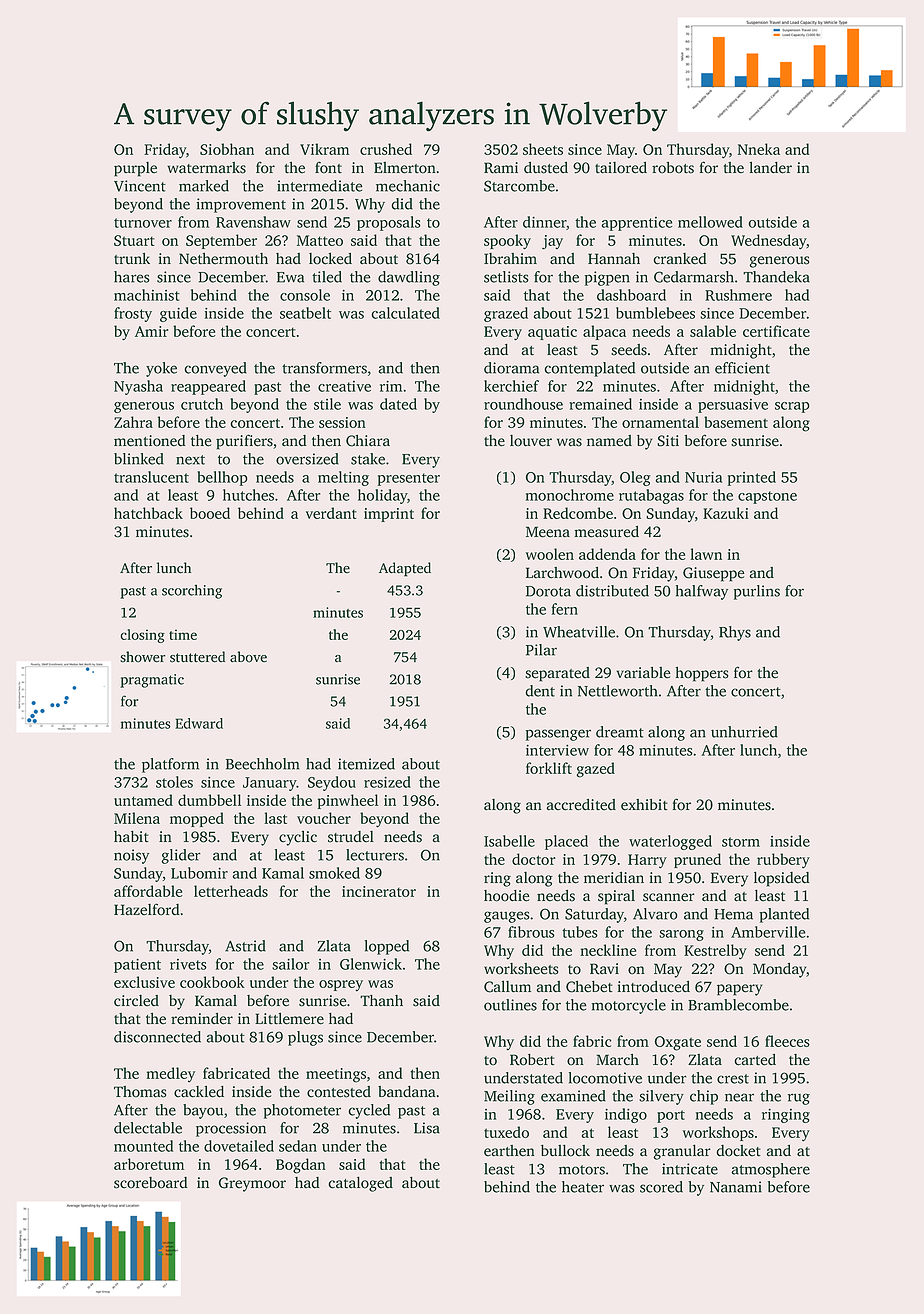 The height and width of the document is (1314, 924). Describe the element at coordinates (409, 278) in the document. I see `dawdling` at that location.
